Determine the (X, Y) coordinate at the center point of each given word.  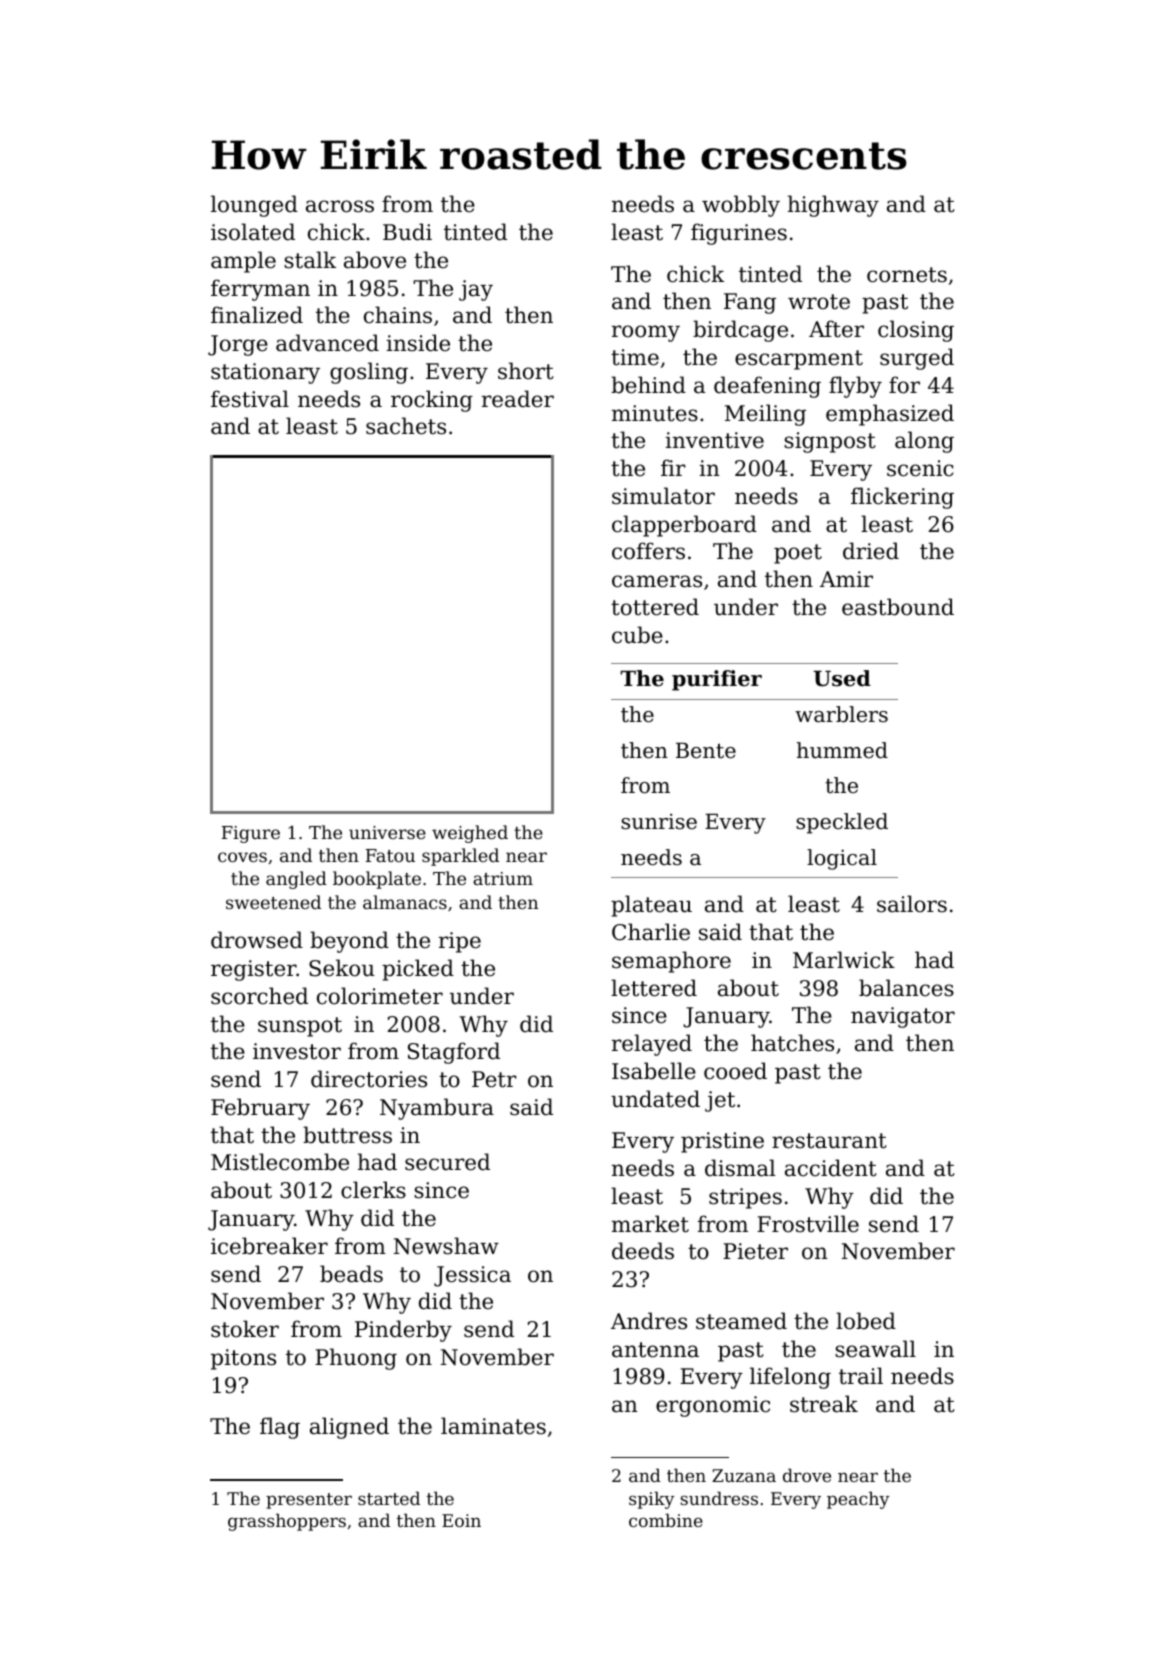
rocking (432, 401)
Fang (750, 303)
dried (871, 551)
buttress (347, 1135)
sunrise (659, 821)
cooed (735, 1071)
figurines (739, 234)
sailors (912, 904)
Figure (251, 834)
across (340, 206)
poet (798, 554)
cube (637, 635)
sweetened (273, 902)
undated (655, 1099)
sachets (406, 426)
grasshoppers (287, 1522)
